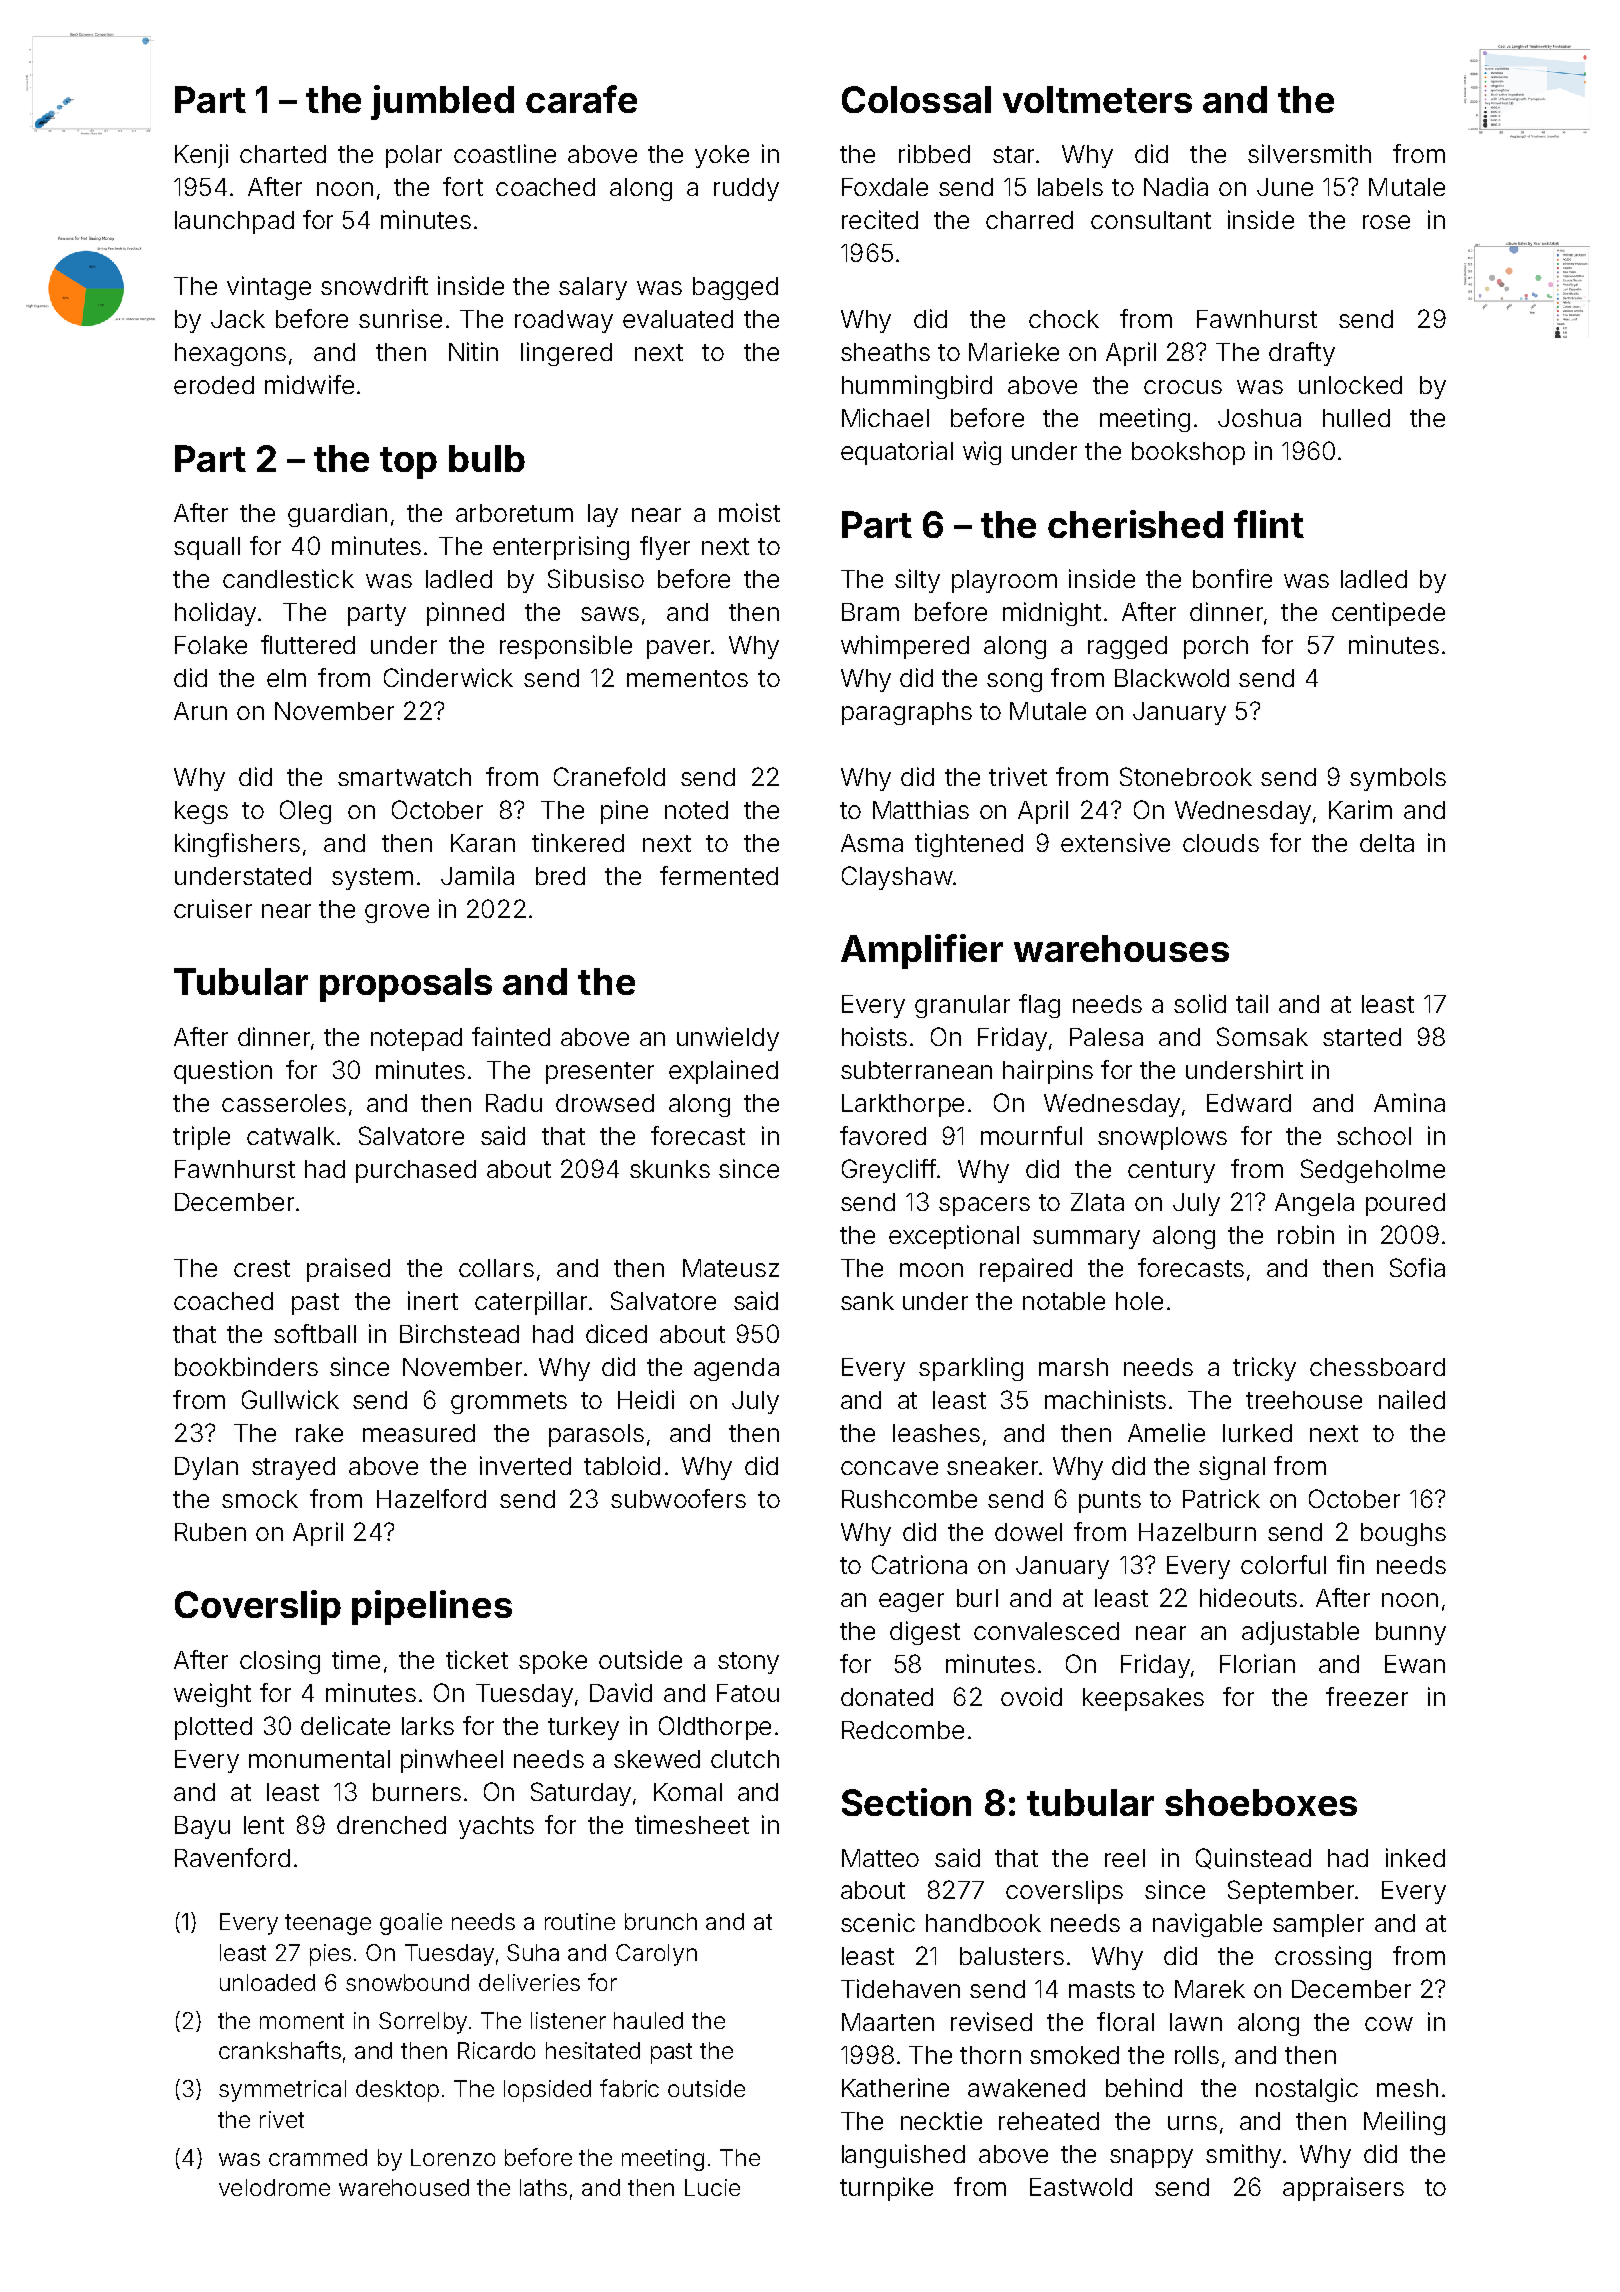 The width and height of the image is (1620, 2292). What do you see at coordinates (1221, 843) in the image?
I see `clouds` at bounding box center [1221, 843].
